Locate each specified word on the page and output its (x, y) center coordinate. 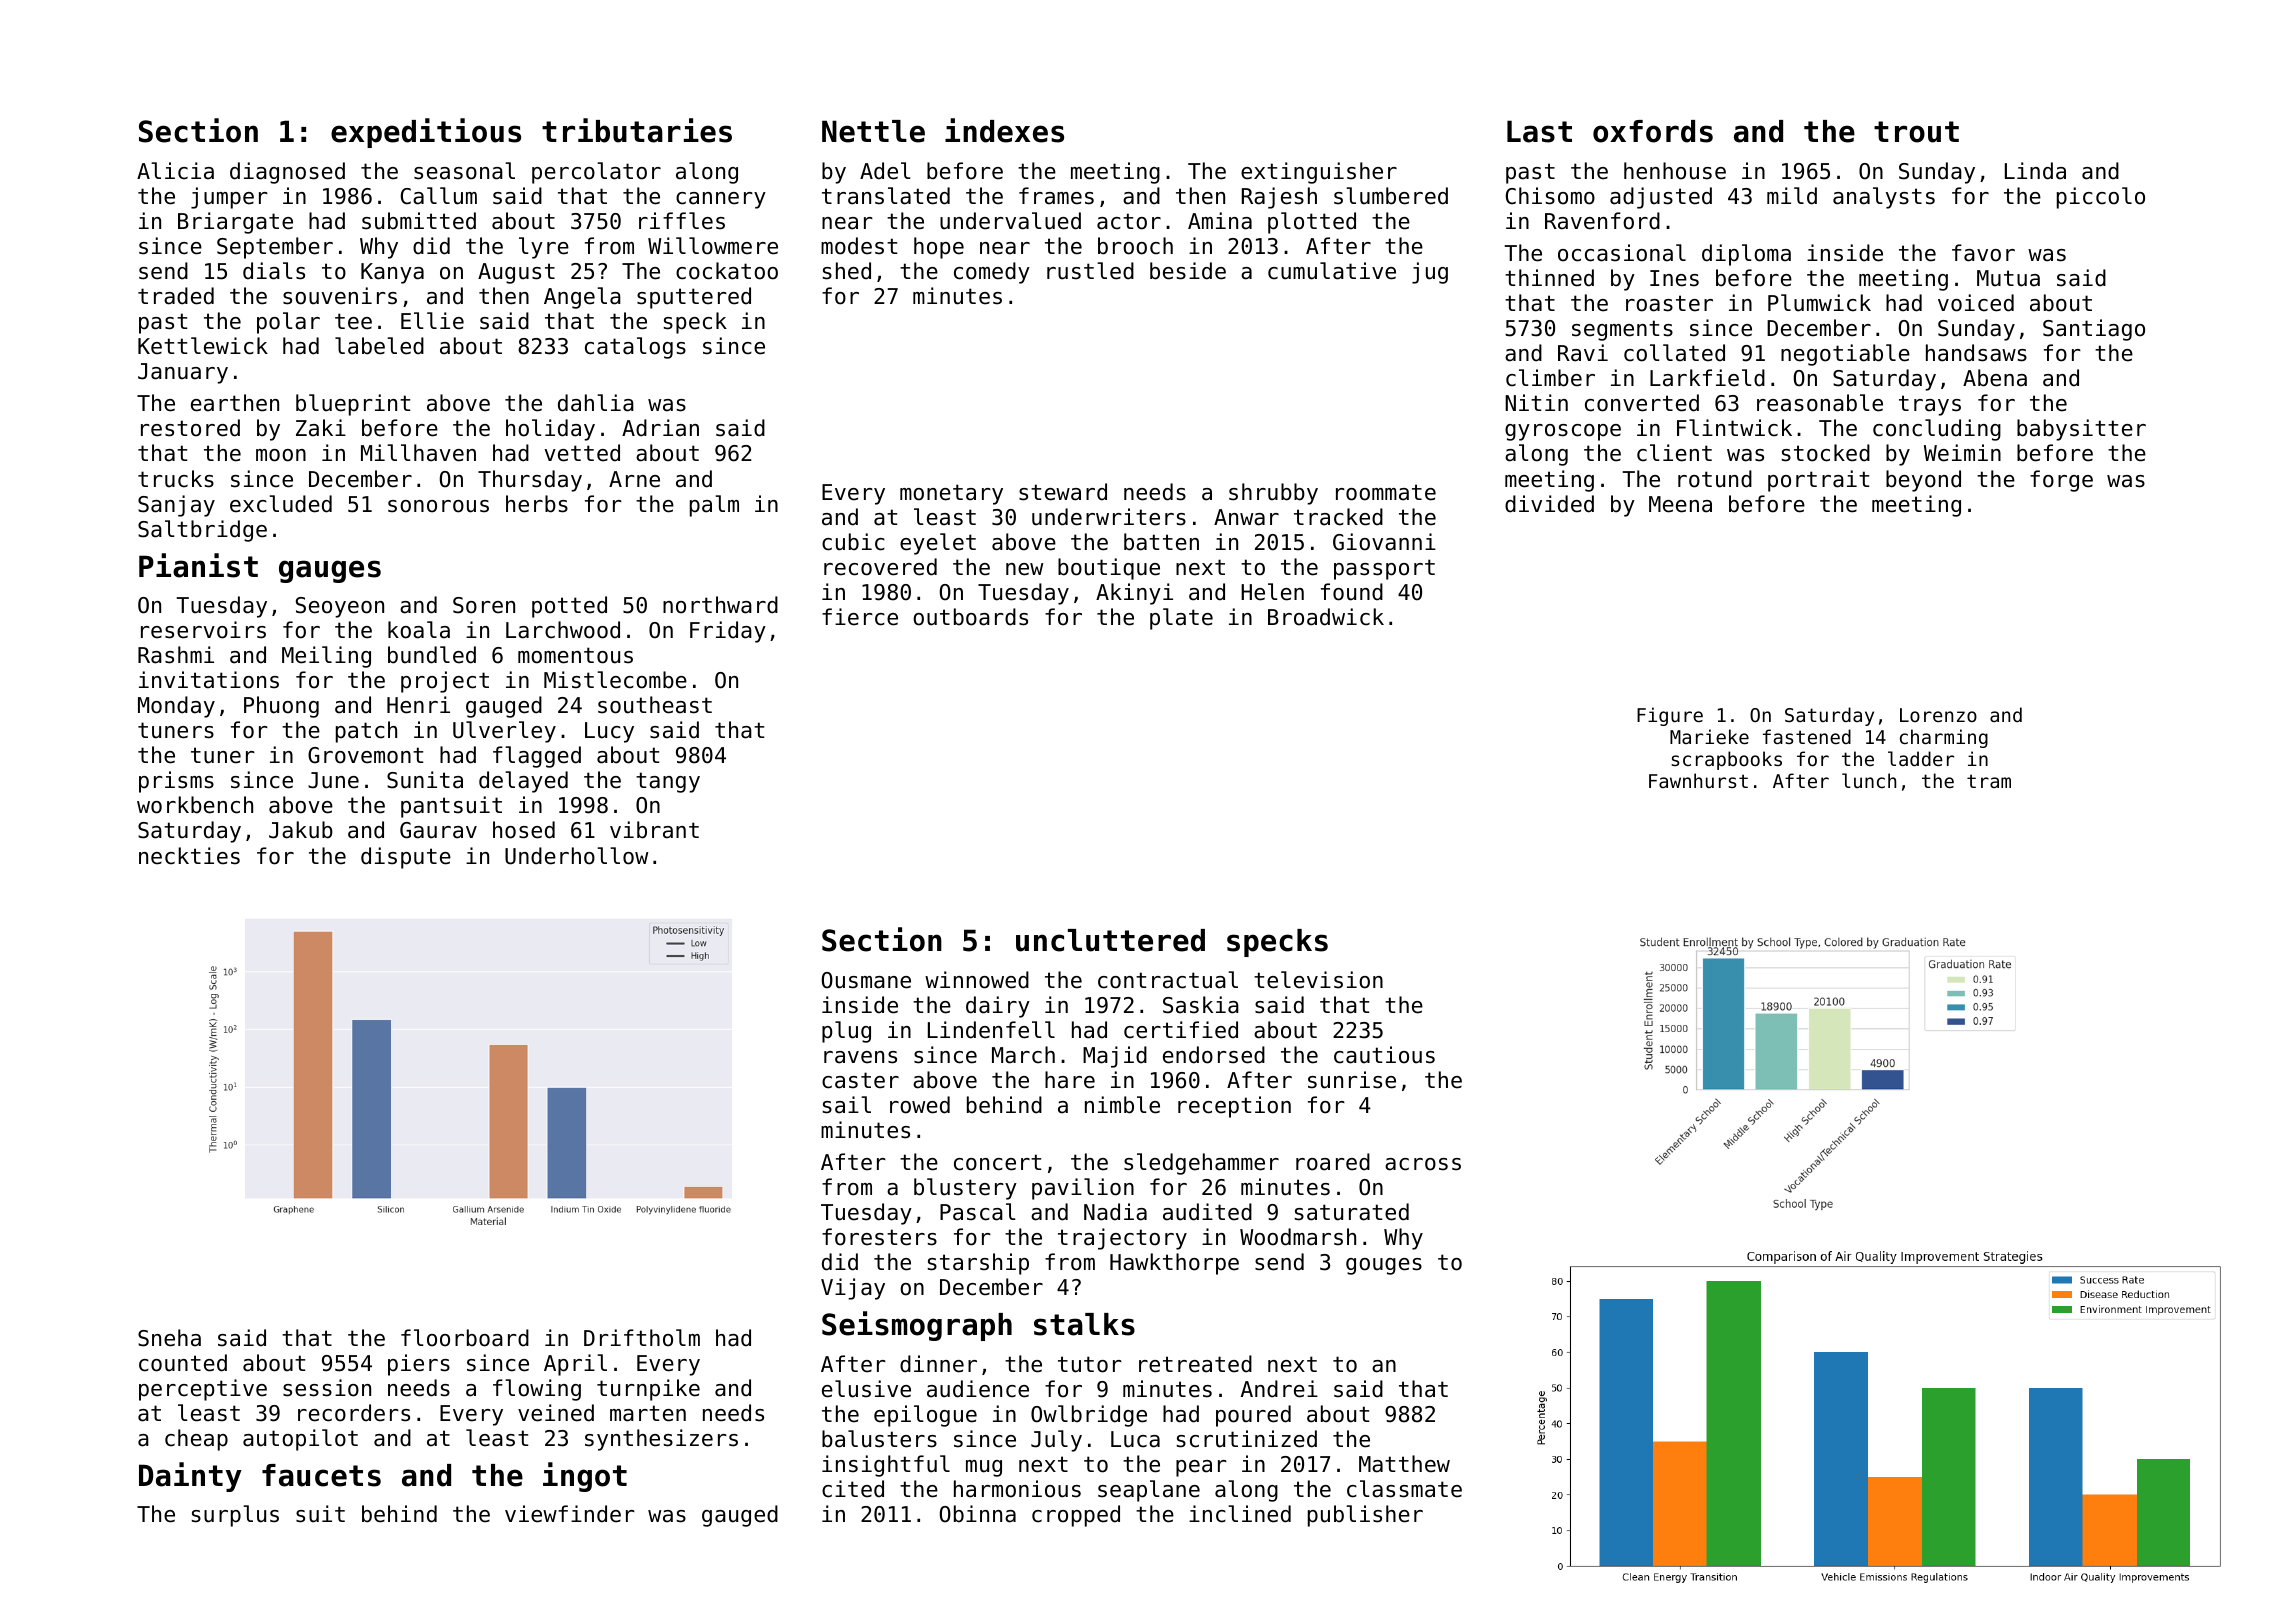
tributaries (637, 130)
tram (1989, 781)
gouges (1384, 1266)
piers (419, 1365)
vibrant (654, 830)
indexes (1004, 130)
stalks (1084, 1324)
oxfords (1653, 131)
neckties (189, 856)
